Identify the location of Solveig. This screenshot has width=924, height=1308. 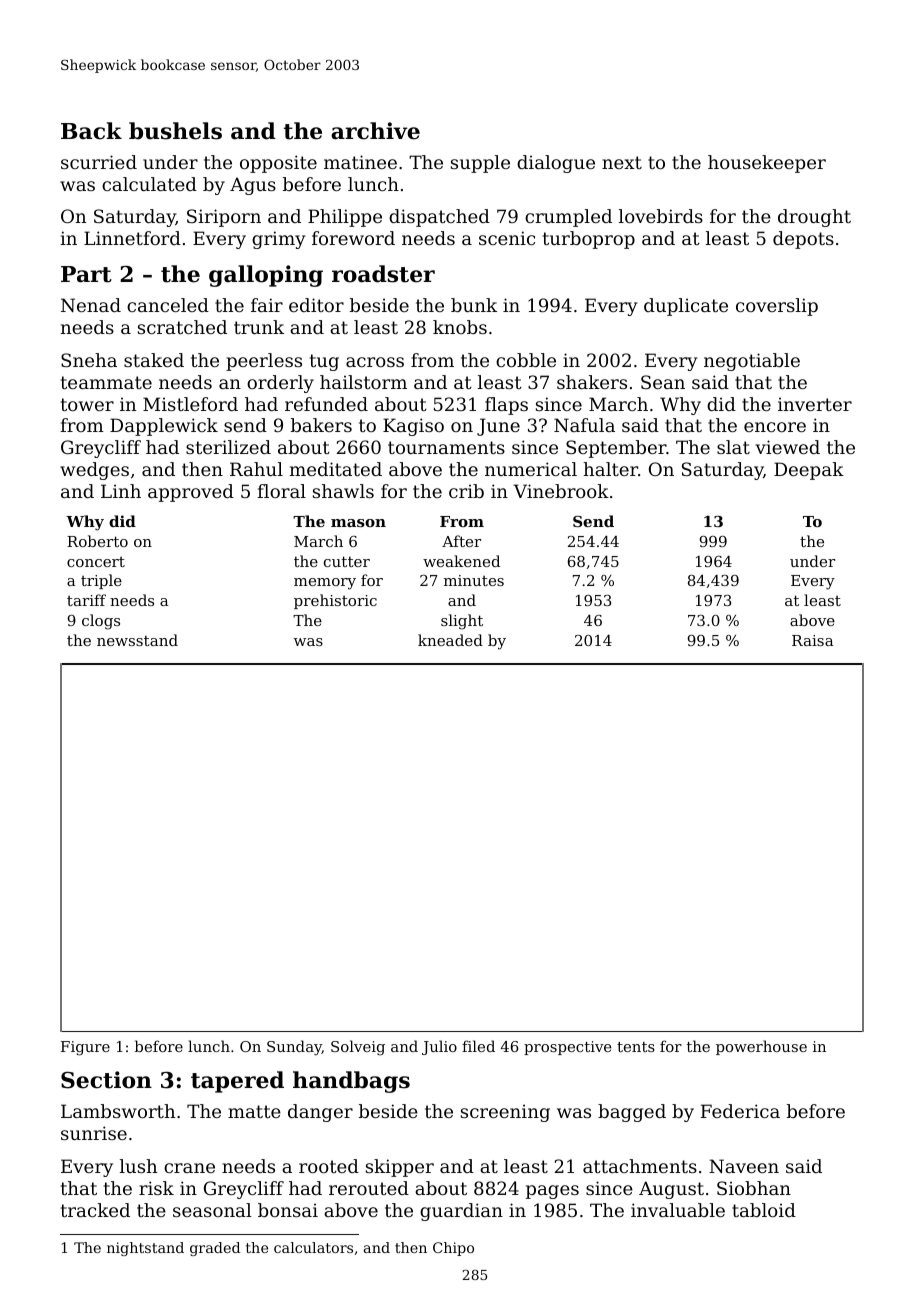
(358, 1048).
